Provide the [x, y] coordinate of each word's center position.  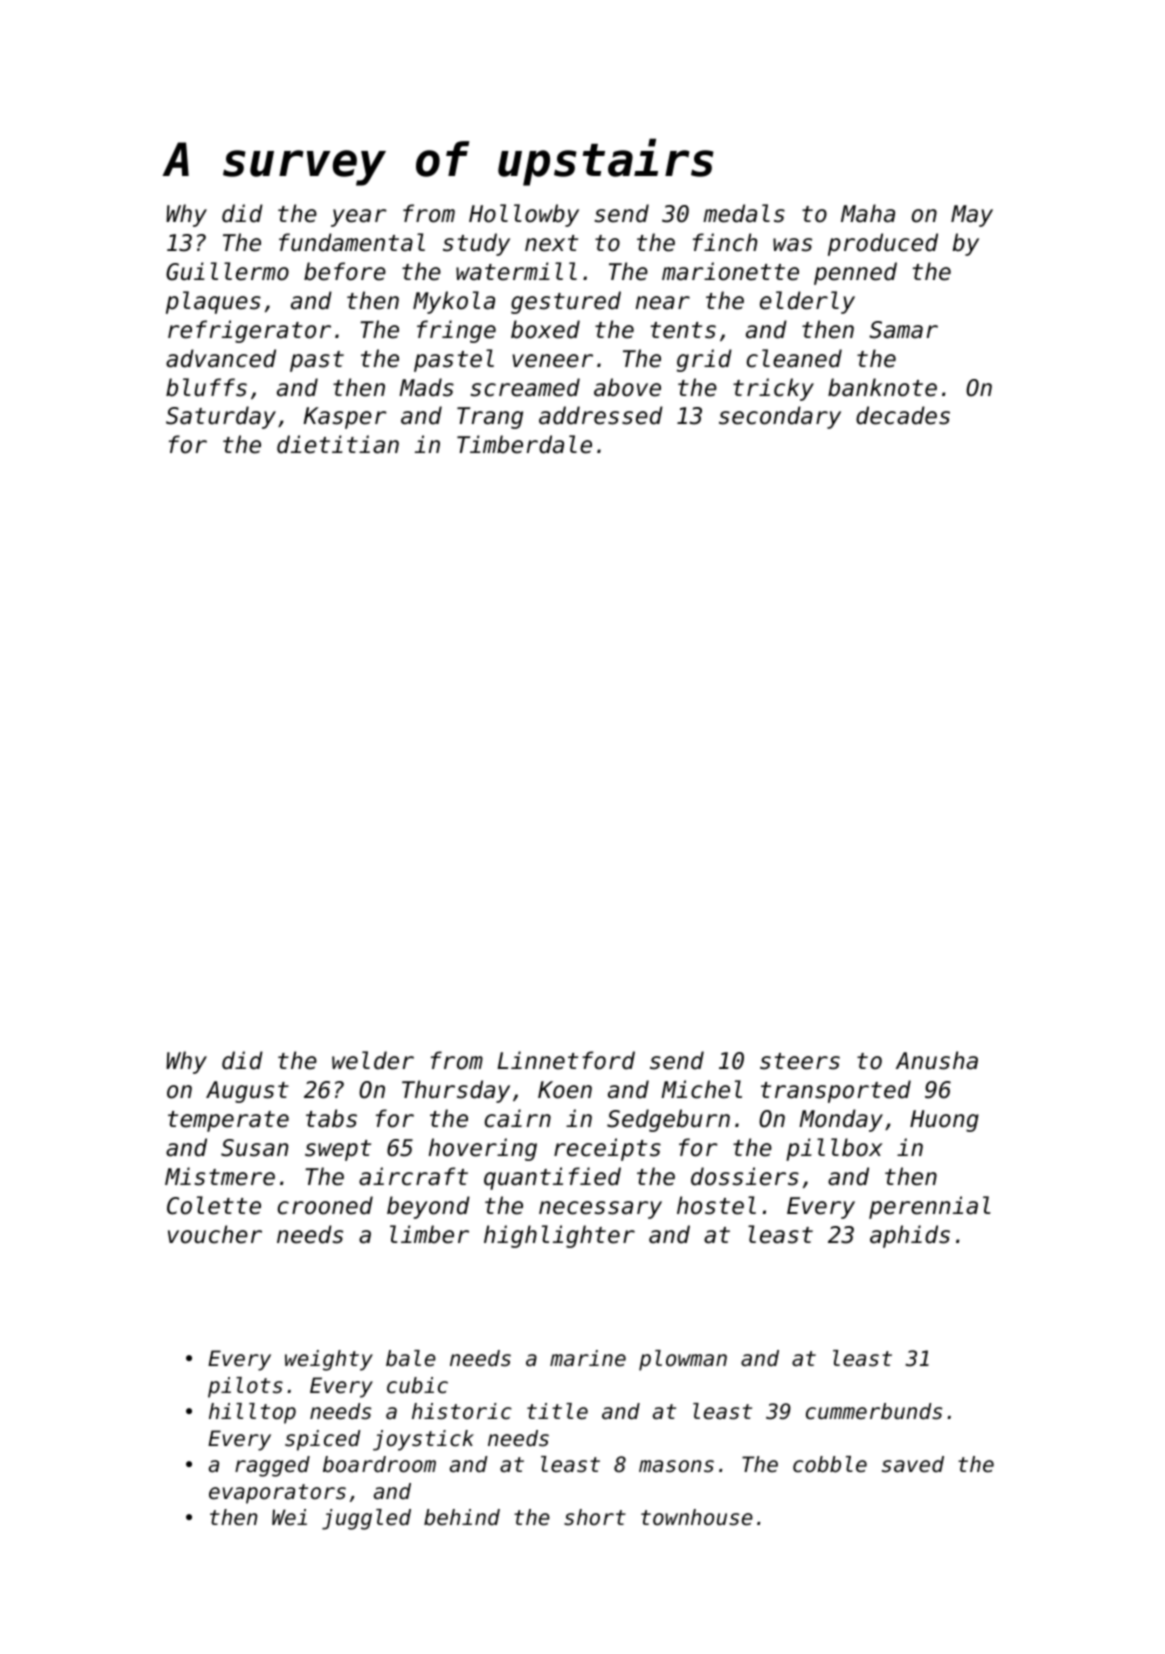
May [972, 216]
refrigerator [249, 331]
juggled [366, 1519]
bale [411, 1358]
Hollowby [524, 215]
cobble [830, 1464]
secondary [780, 417]
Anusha [937, 1060]
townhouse [697, 1517]
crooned [325, 1205]
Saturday [221, 417]
